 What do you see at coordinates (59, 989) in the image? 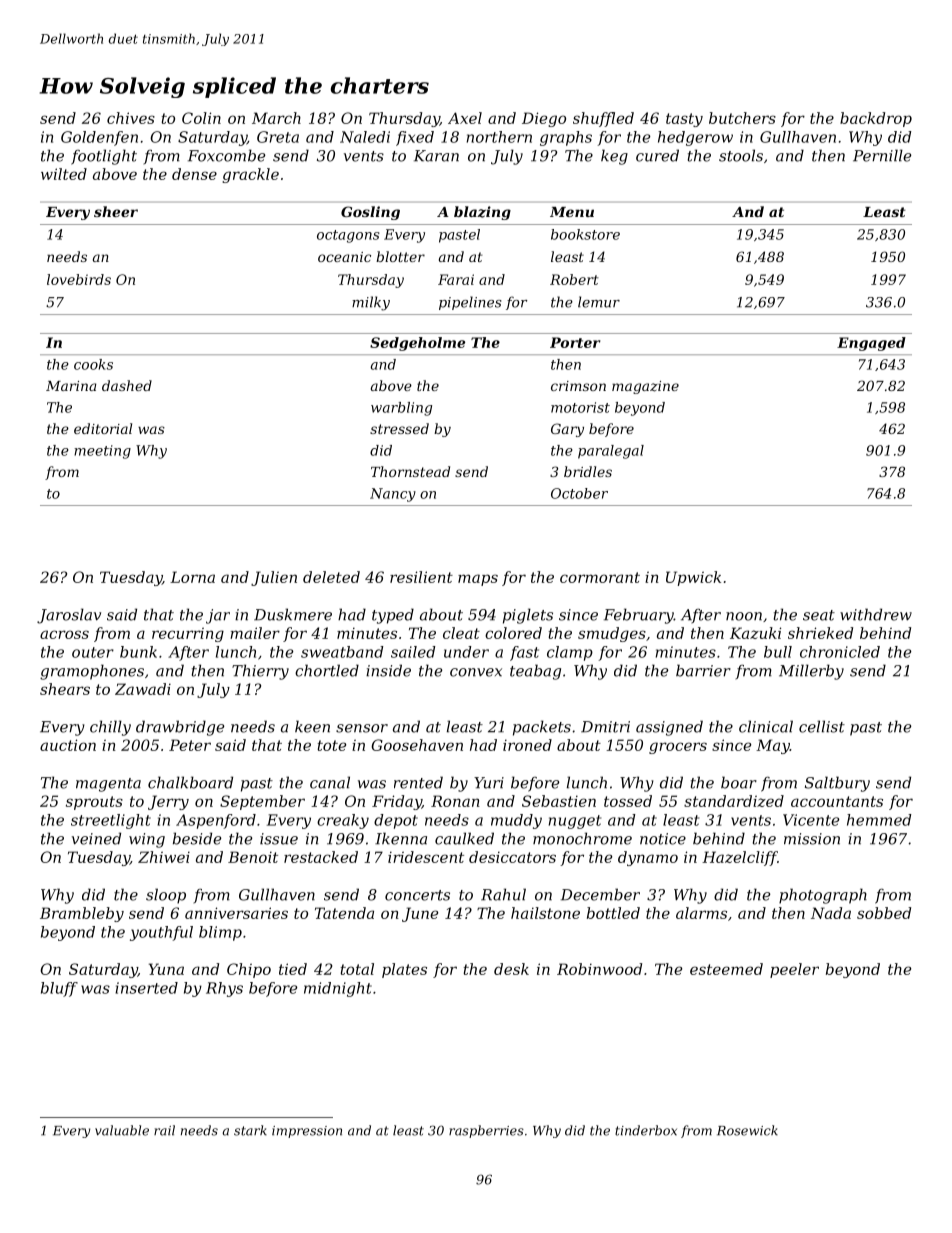
I see `bluff` at bounding box center [59, 989].
